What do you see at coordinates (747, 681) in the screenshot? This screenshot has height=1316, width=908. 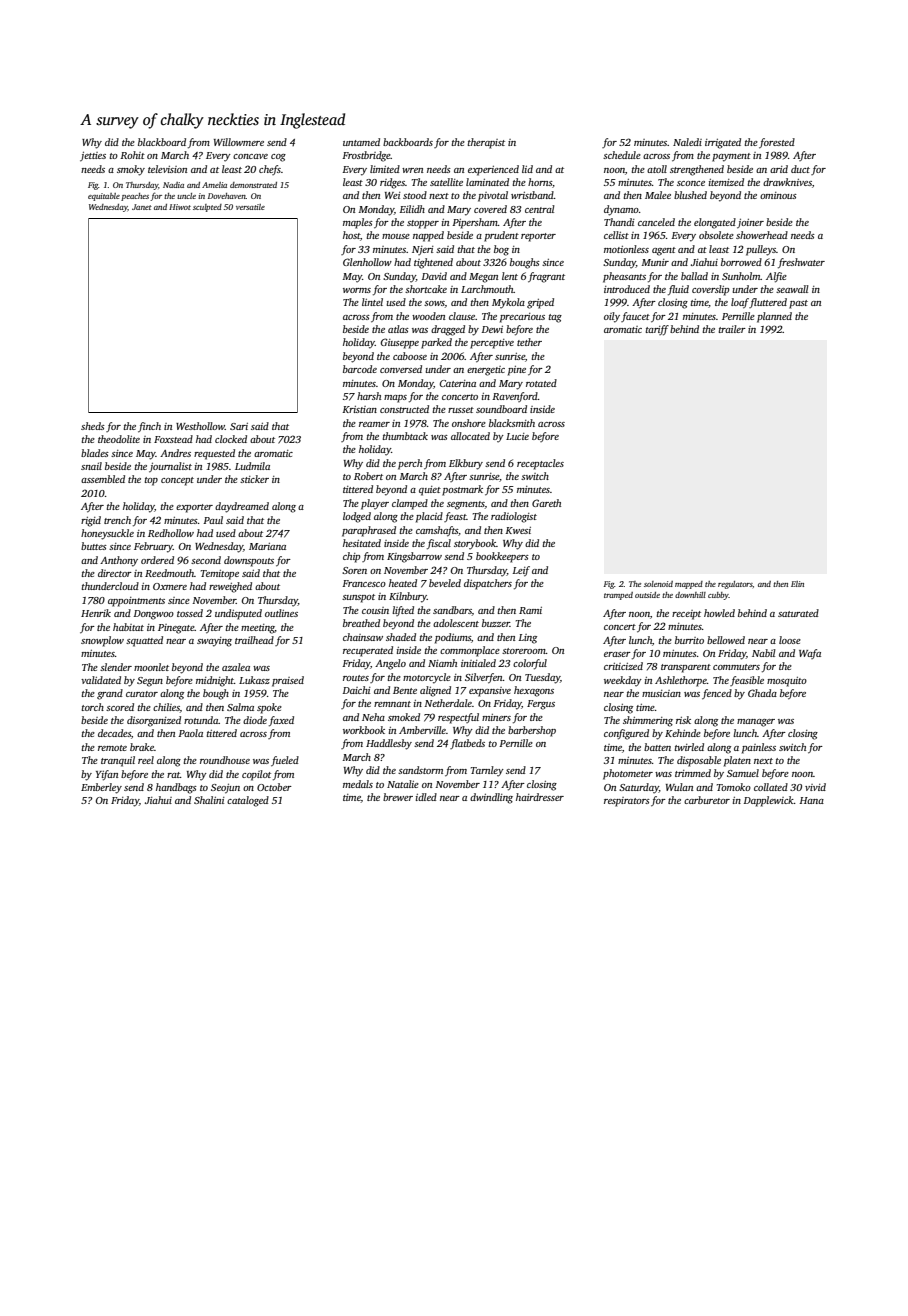 I see `feasible` at bounding box center [747, 681].
